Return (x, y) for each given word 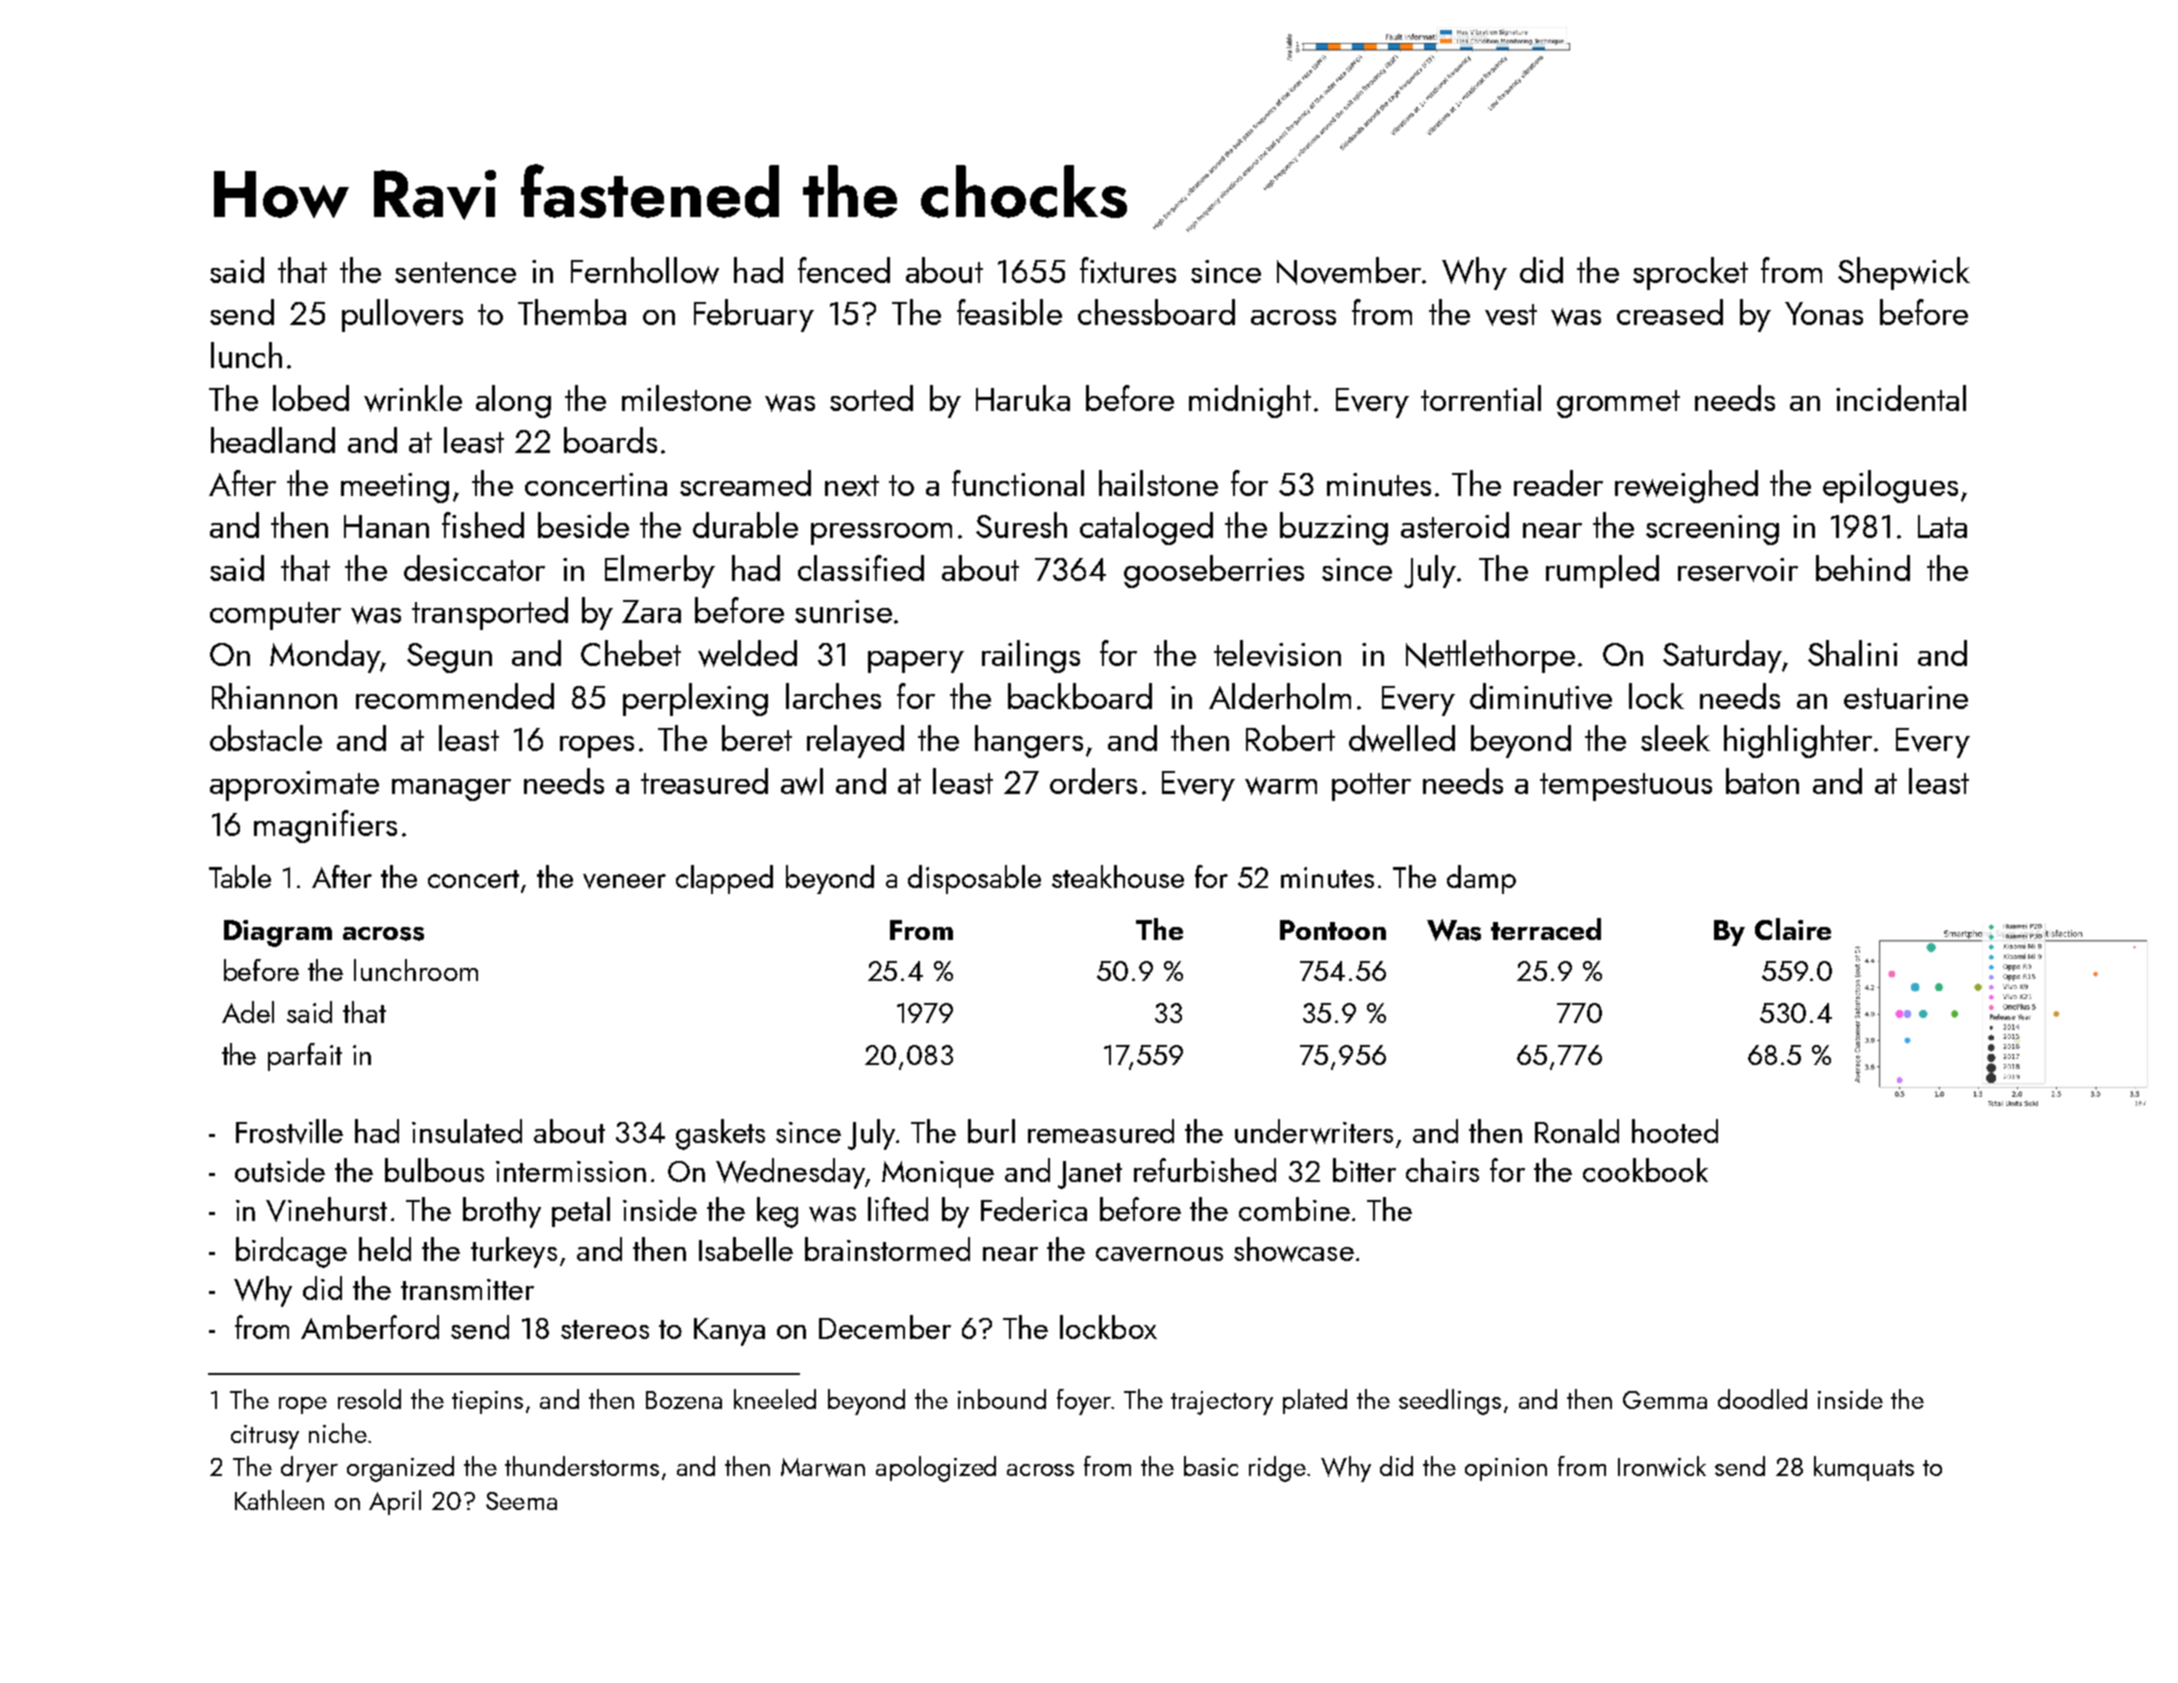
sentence (455, 272)
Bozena (684, 1400)
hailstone (1158, 483)
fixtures (1128, 270)
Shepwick (1904, 273)
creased (1670, 312)
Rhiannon (274, 696)
